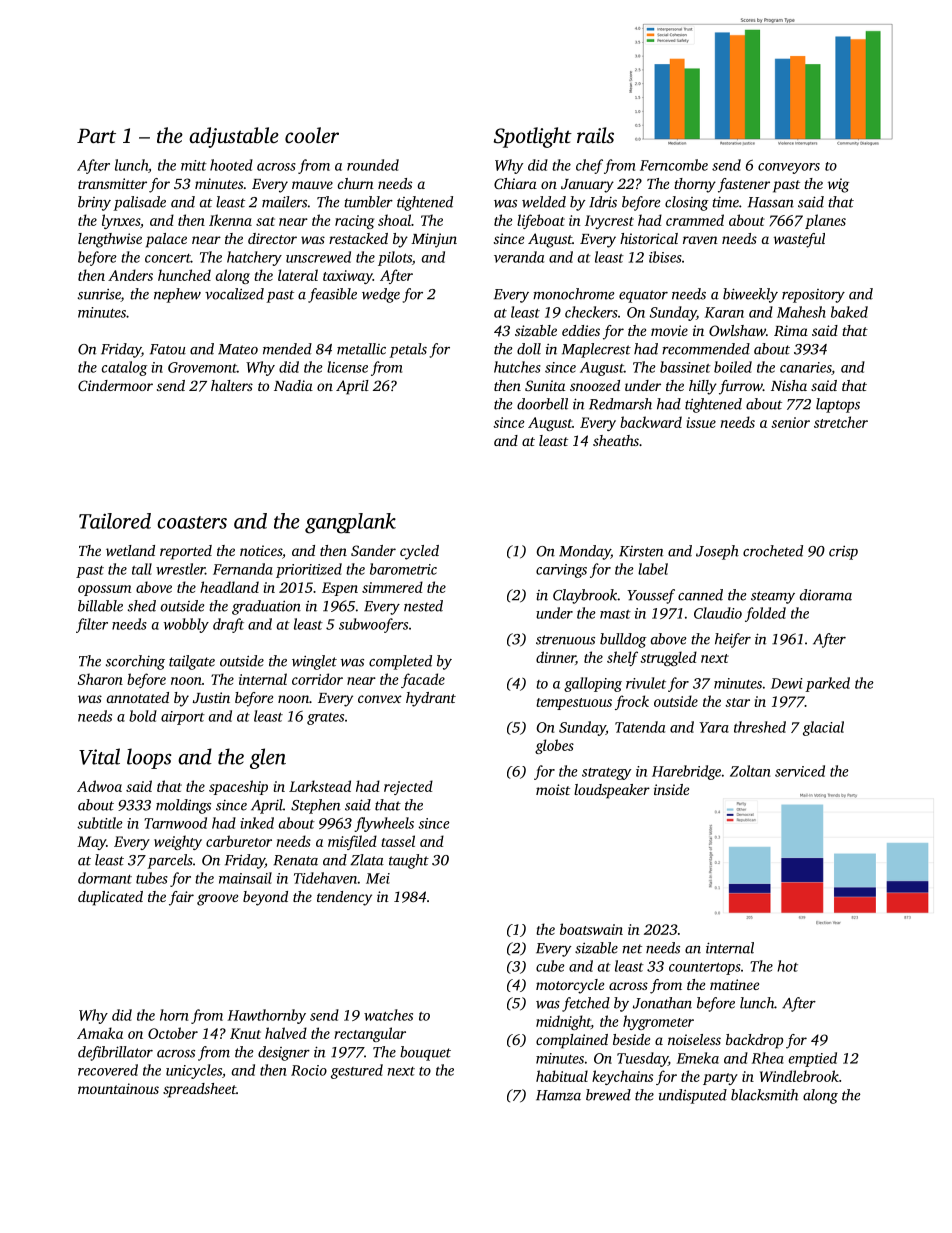  I want to click on sheaths, so click(616, 440).
